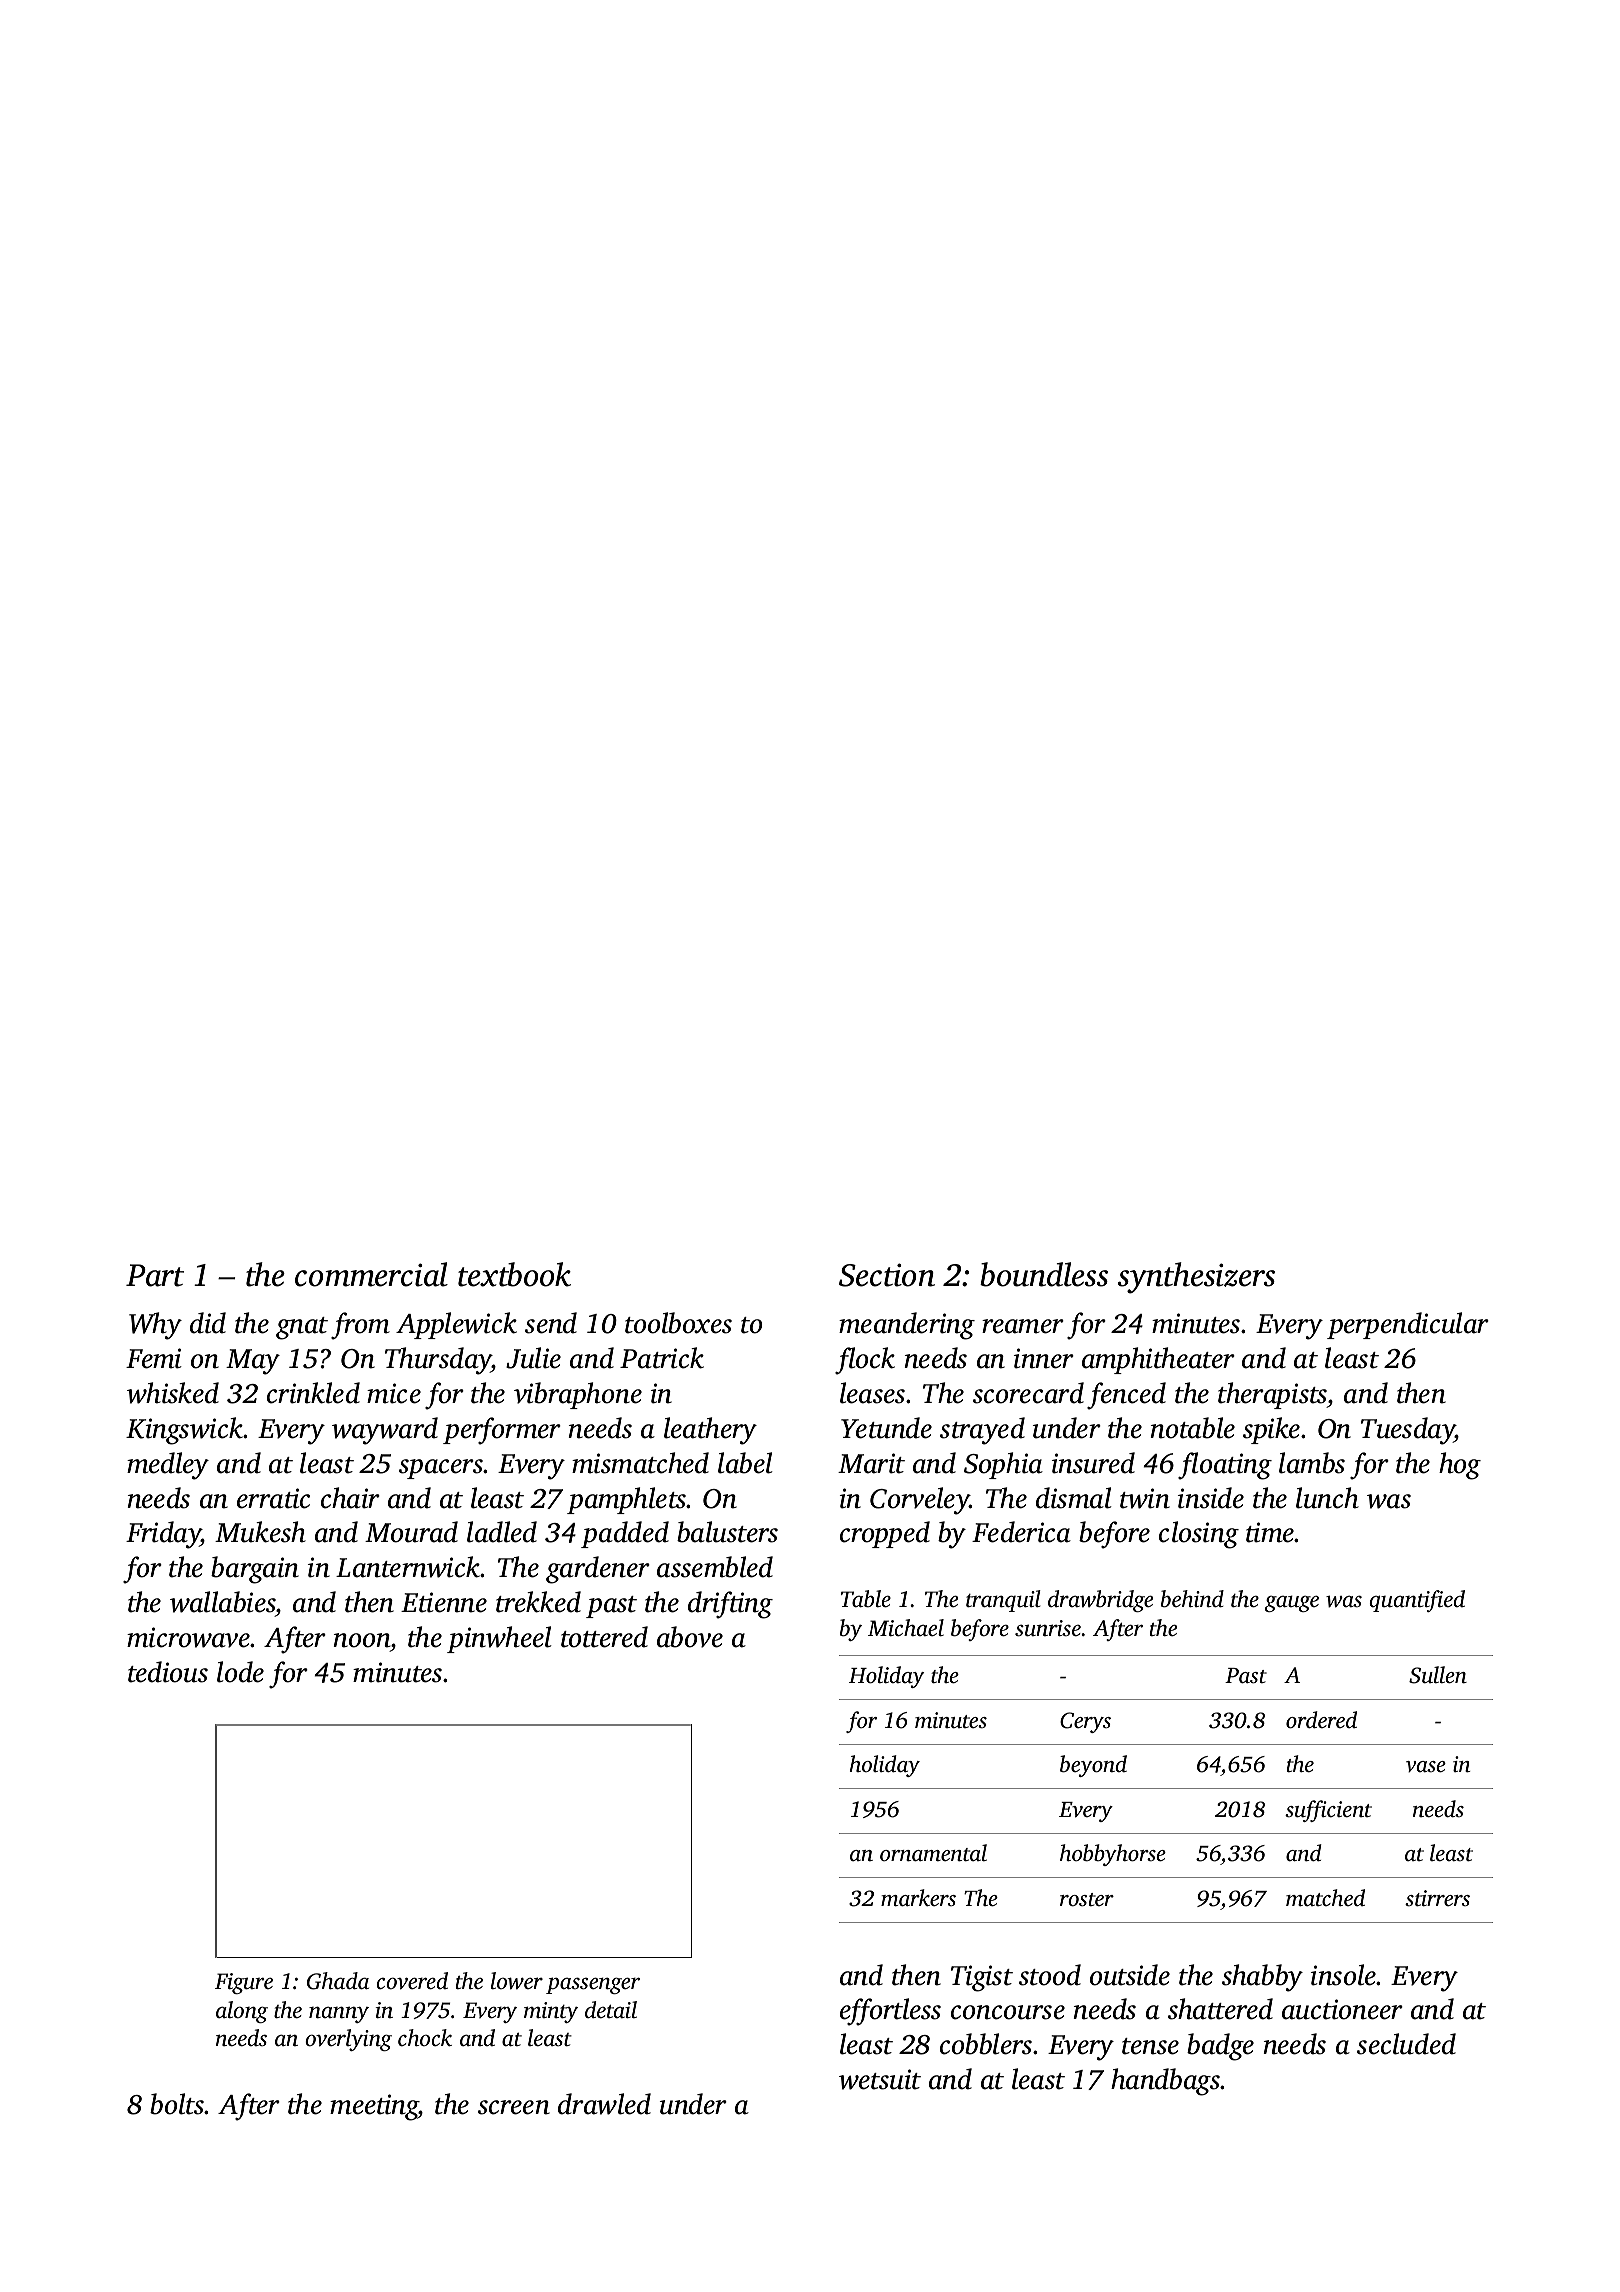 This screenshot has width=1620, height=2292. I want to click on markers, so click(918, 1898).
